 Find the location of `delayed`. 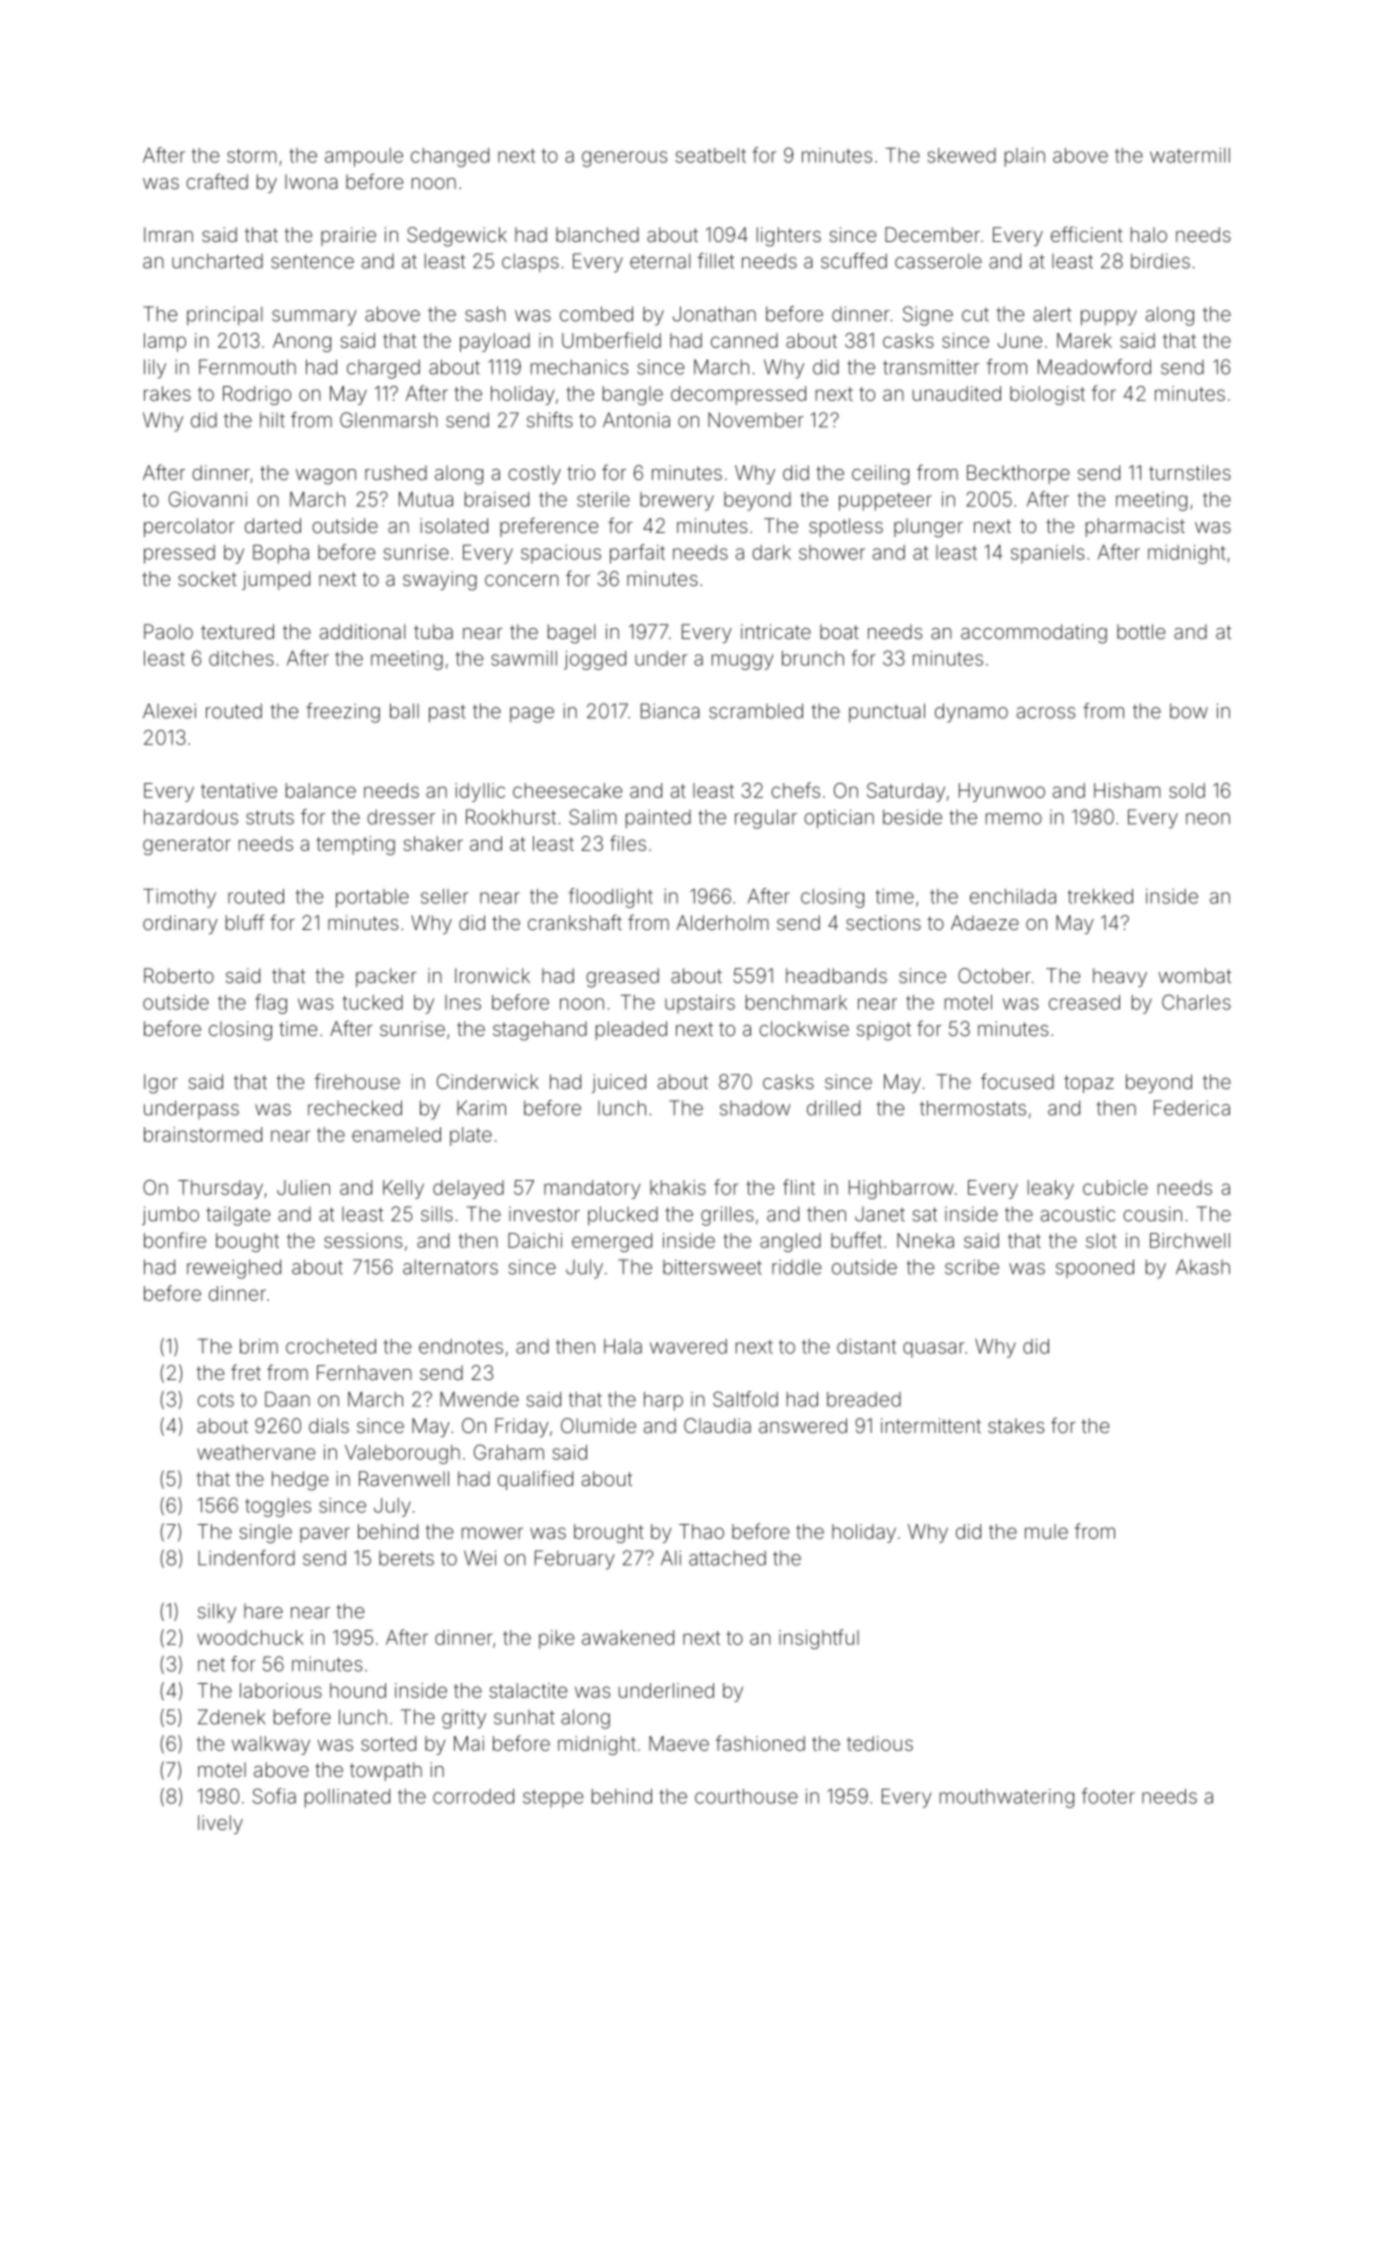

delayed is located at coordinates (468, 1189).
